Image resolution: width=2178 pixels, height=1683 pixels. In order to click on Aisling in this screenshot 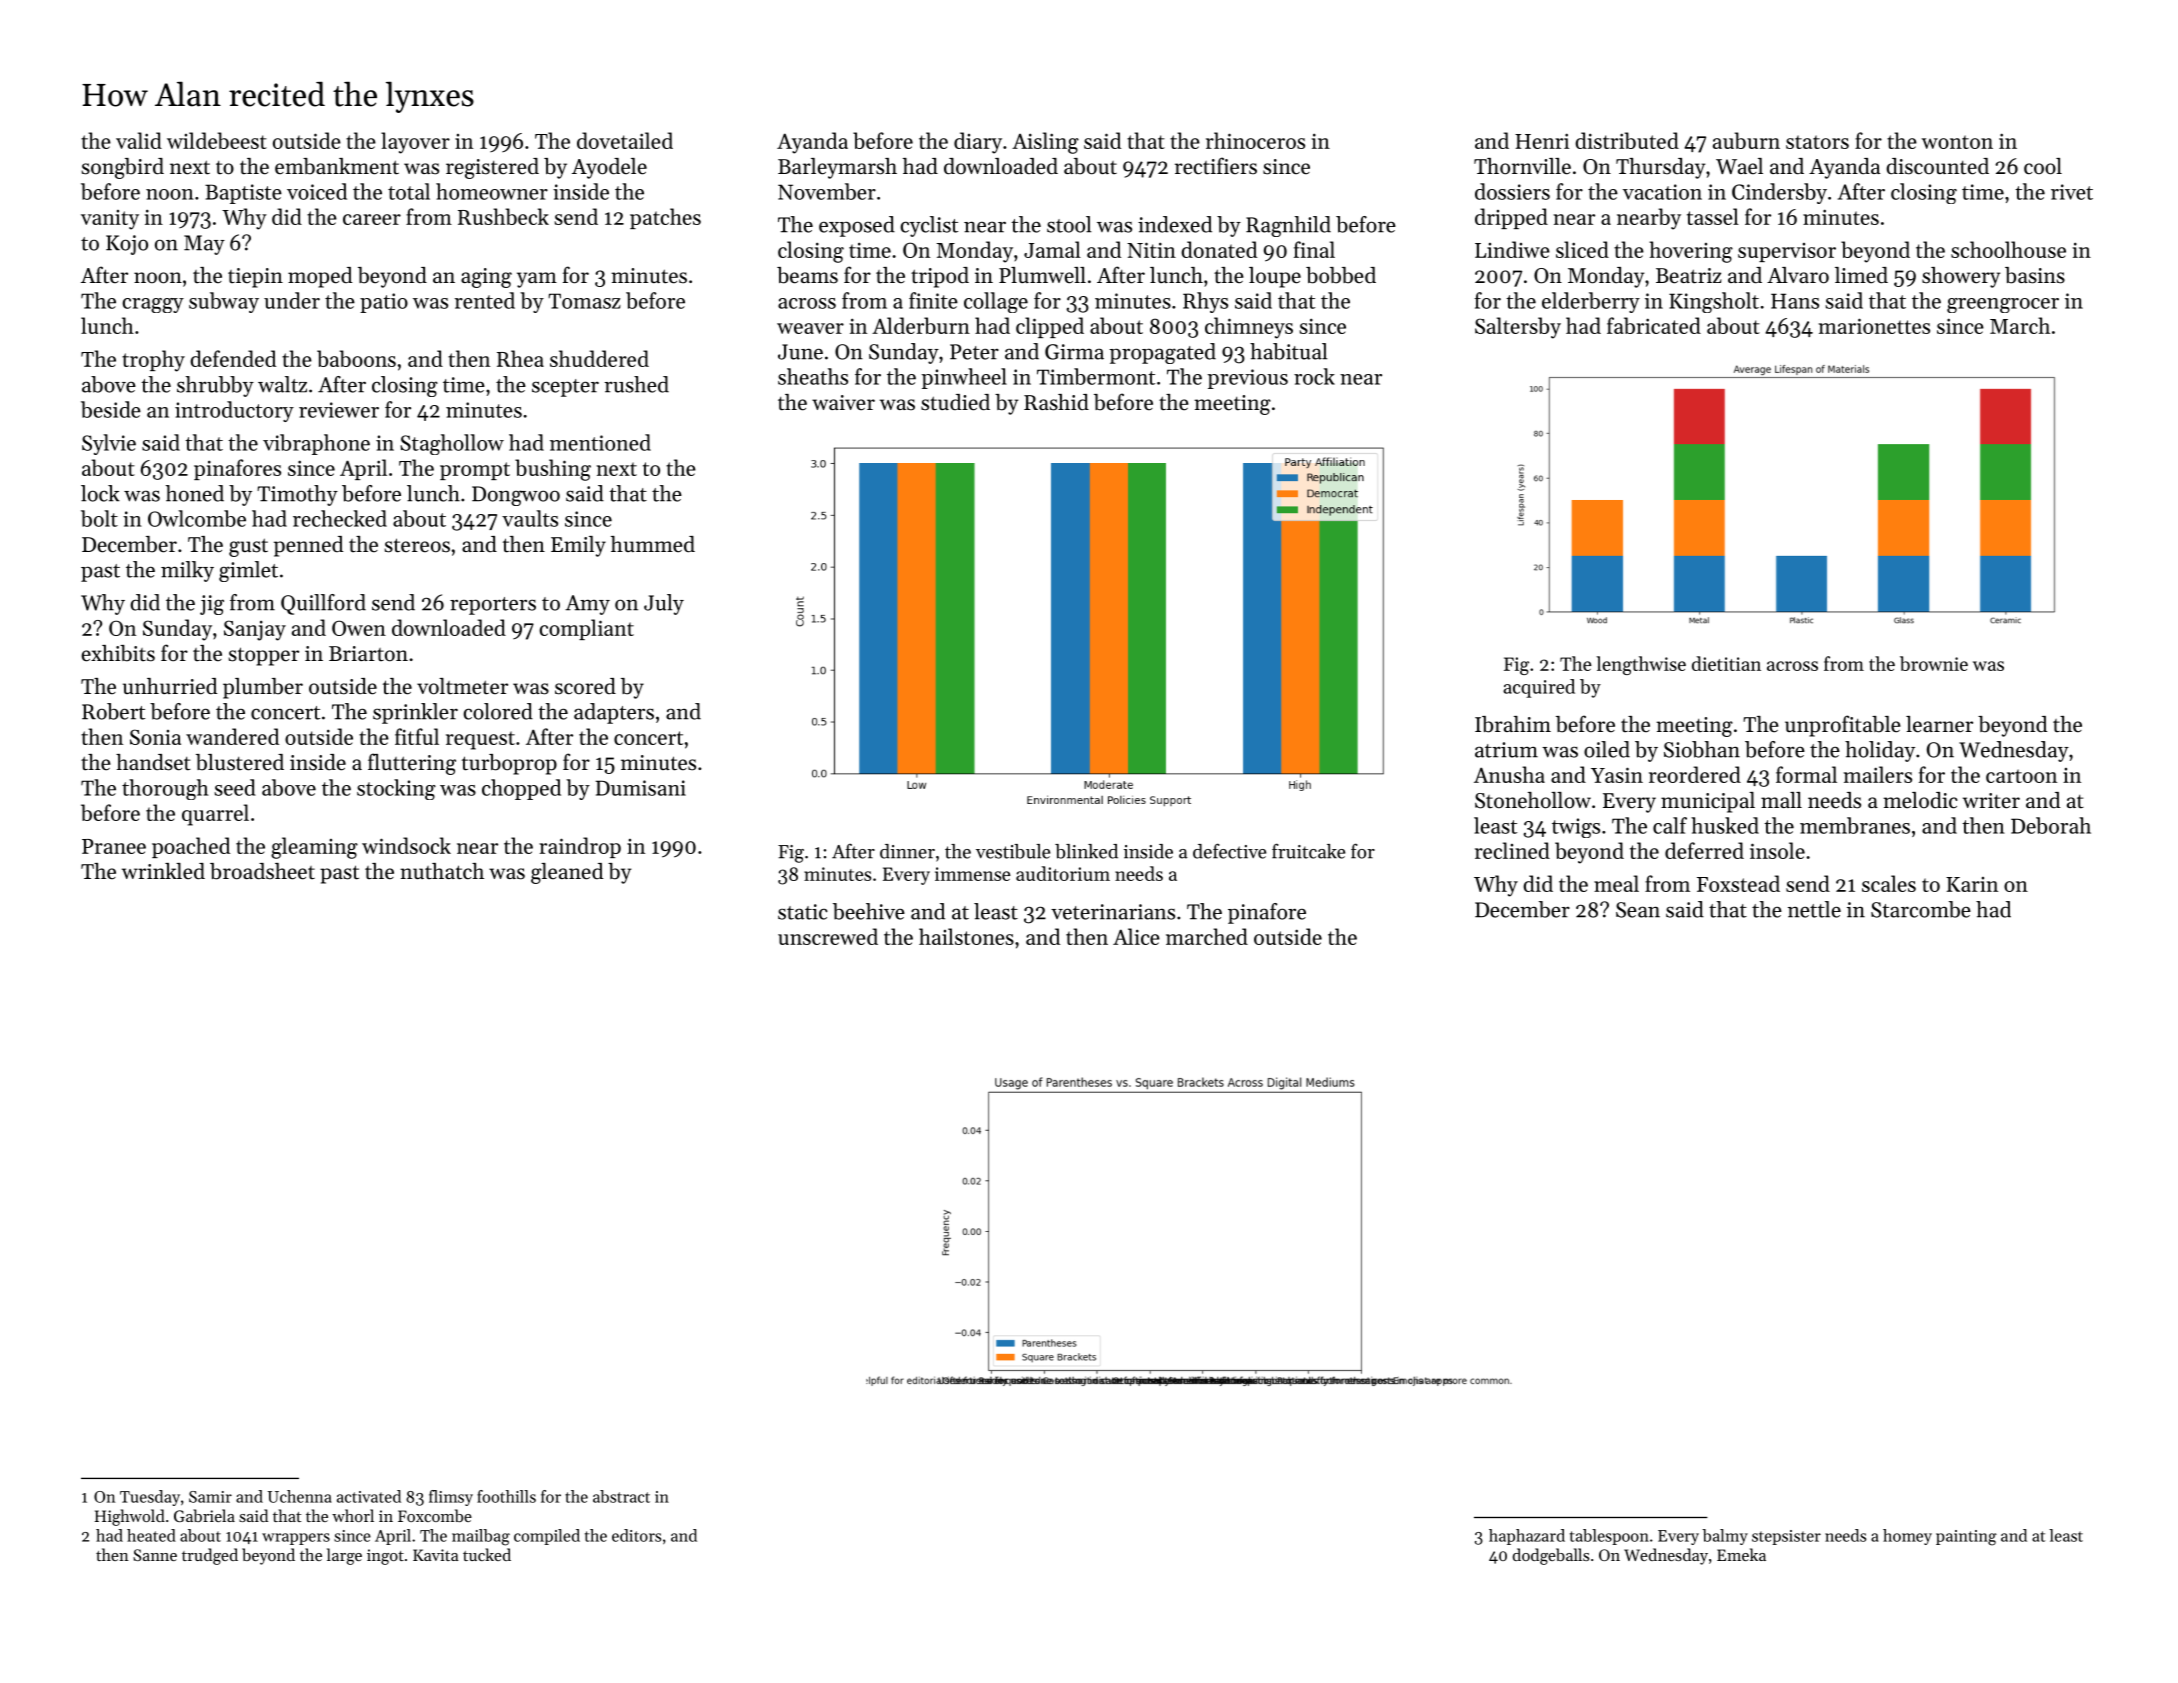, I will do `click(1045, 143)`.
